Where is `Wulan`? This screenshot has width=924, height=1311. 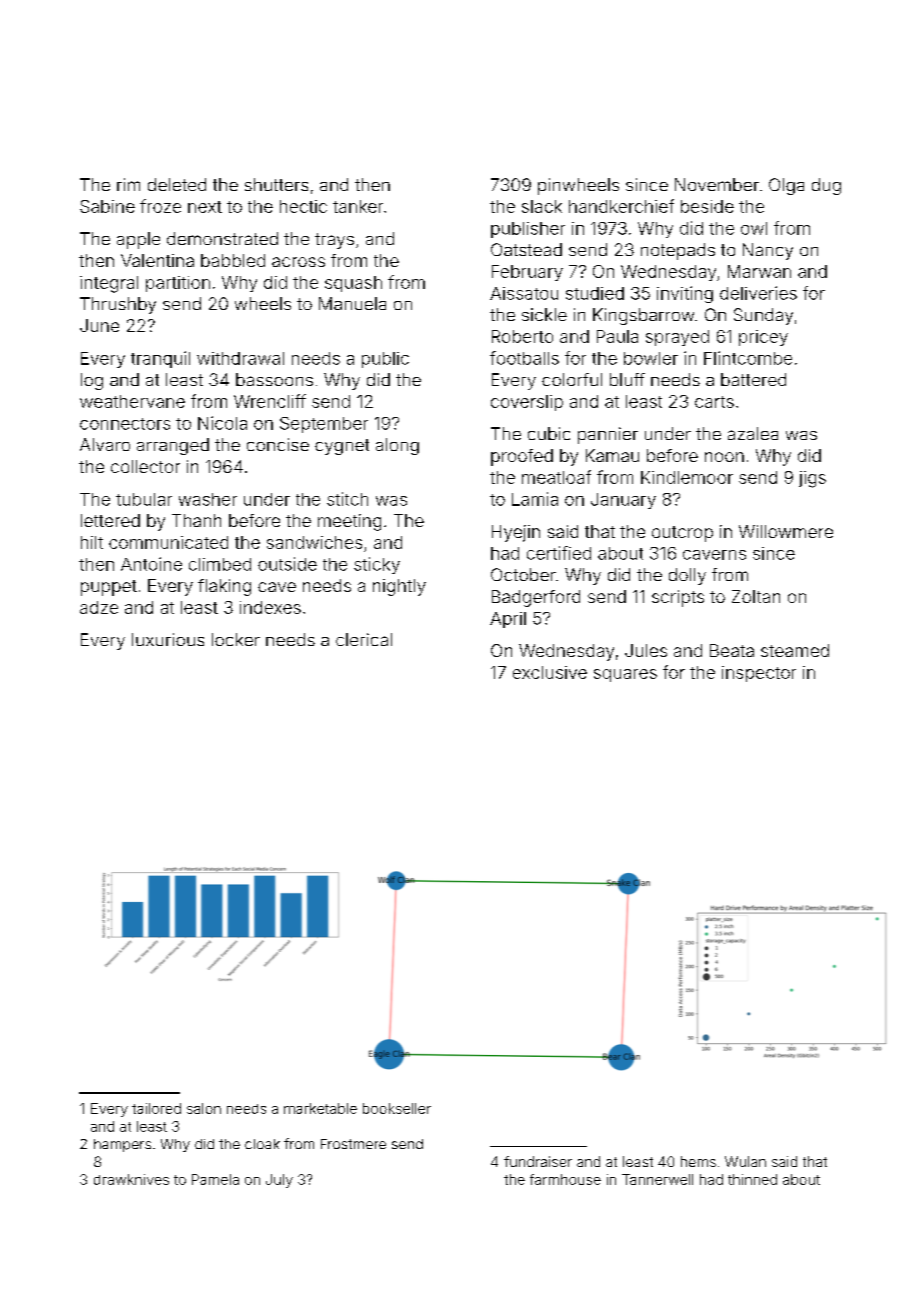
Wulan is located at coordinates (745, 1161).
